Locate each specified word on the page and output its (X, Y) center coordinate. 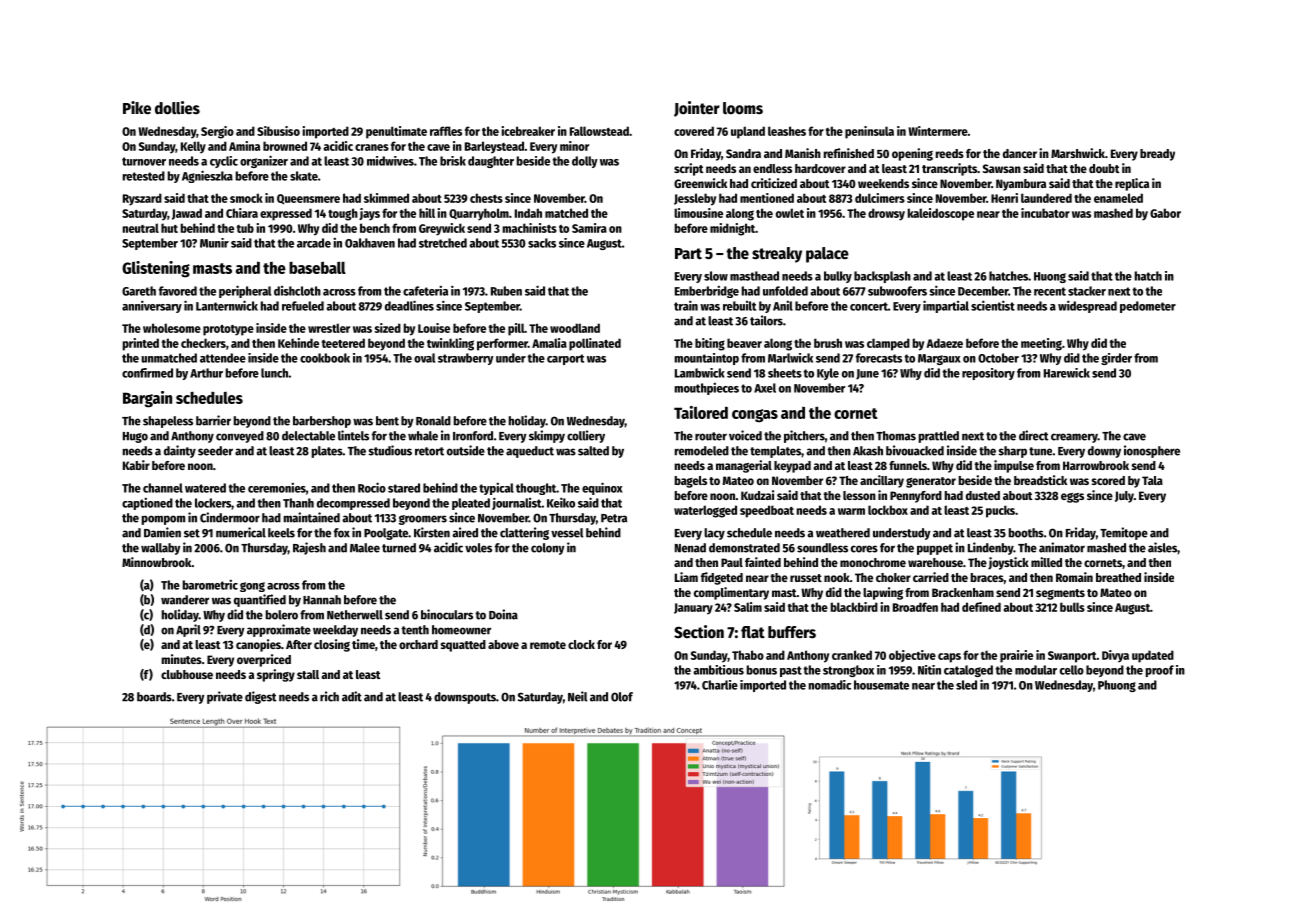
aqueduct (530, 452)
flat (753, 632)
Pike (137, 108)
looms (743, 108)
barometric (210, 584)
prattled (939, 437)
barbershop (322, 422)
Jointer (697, 109)
